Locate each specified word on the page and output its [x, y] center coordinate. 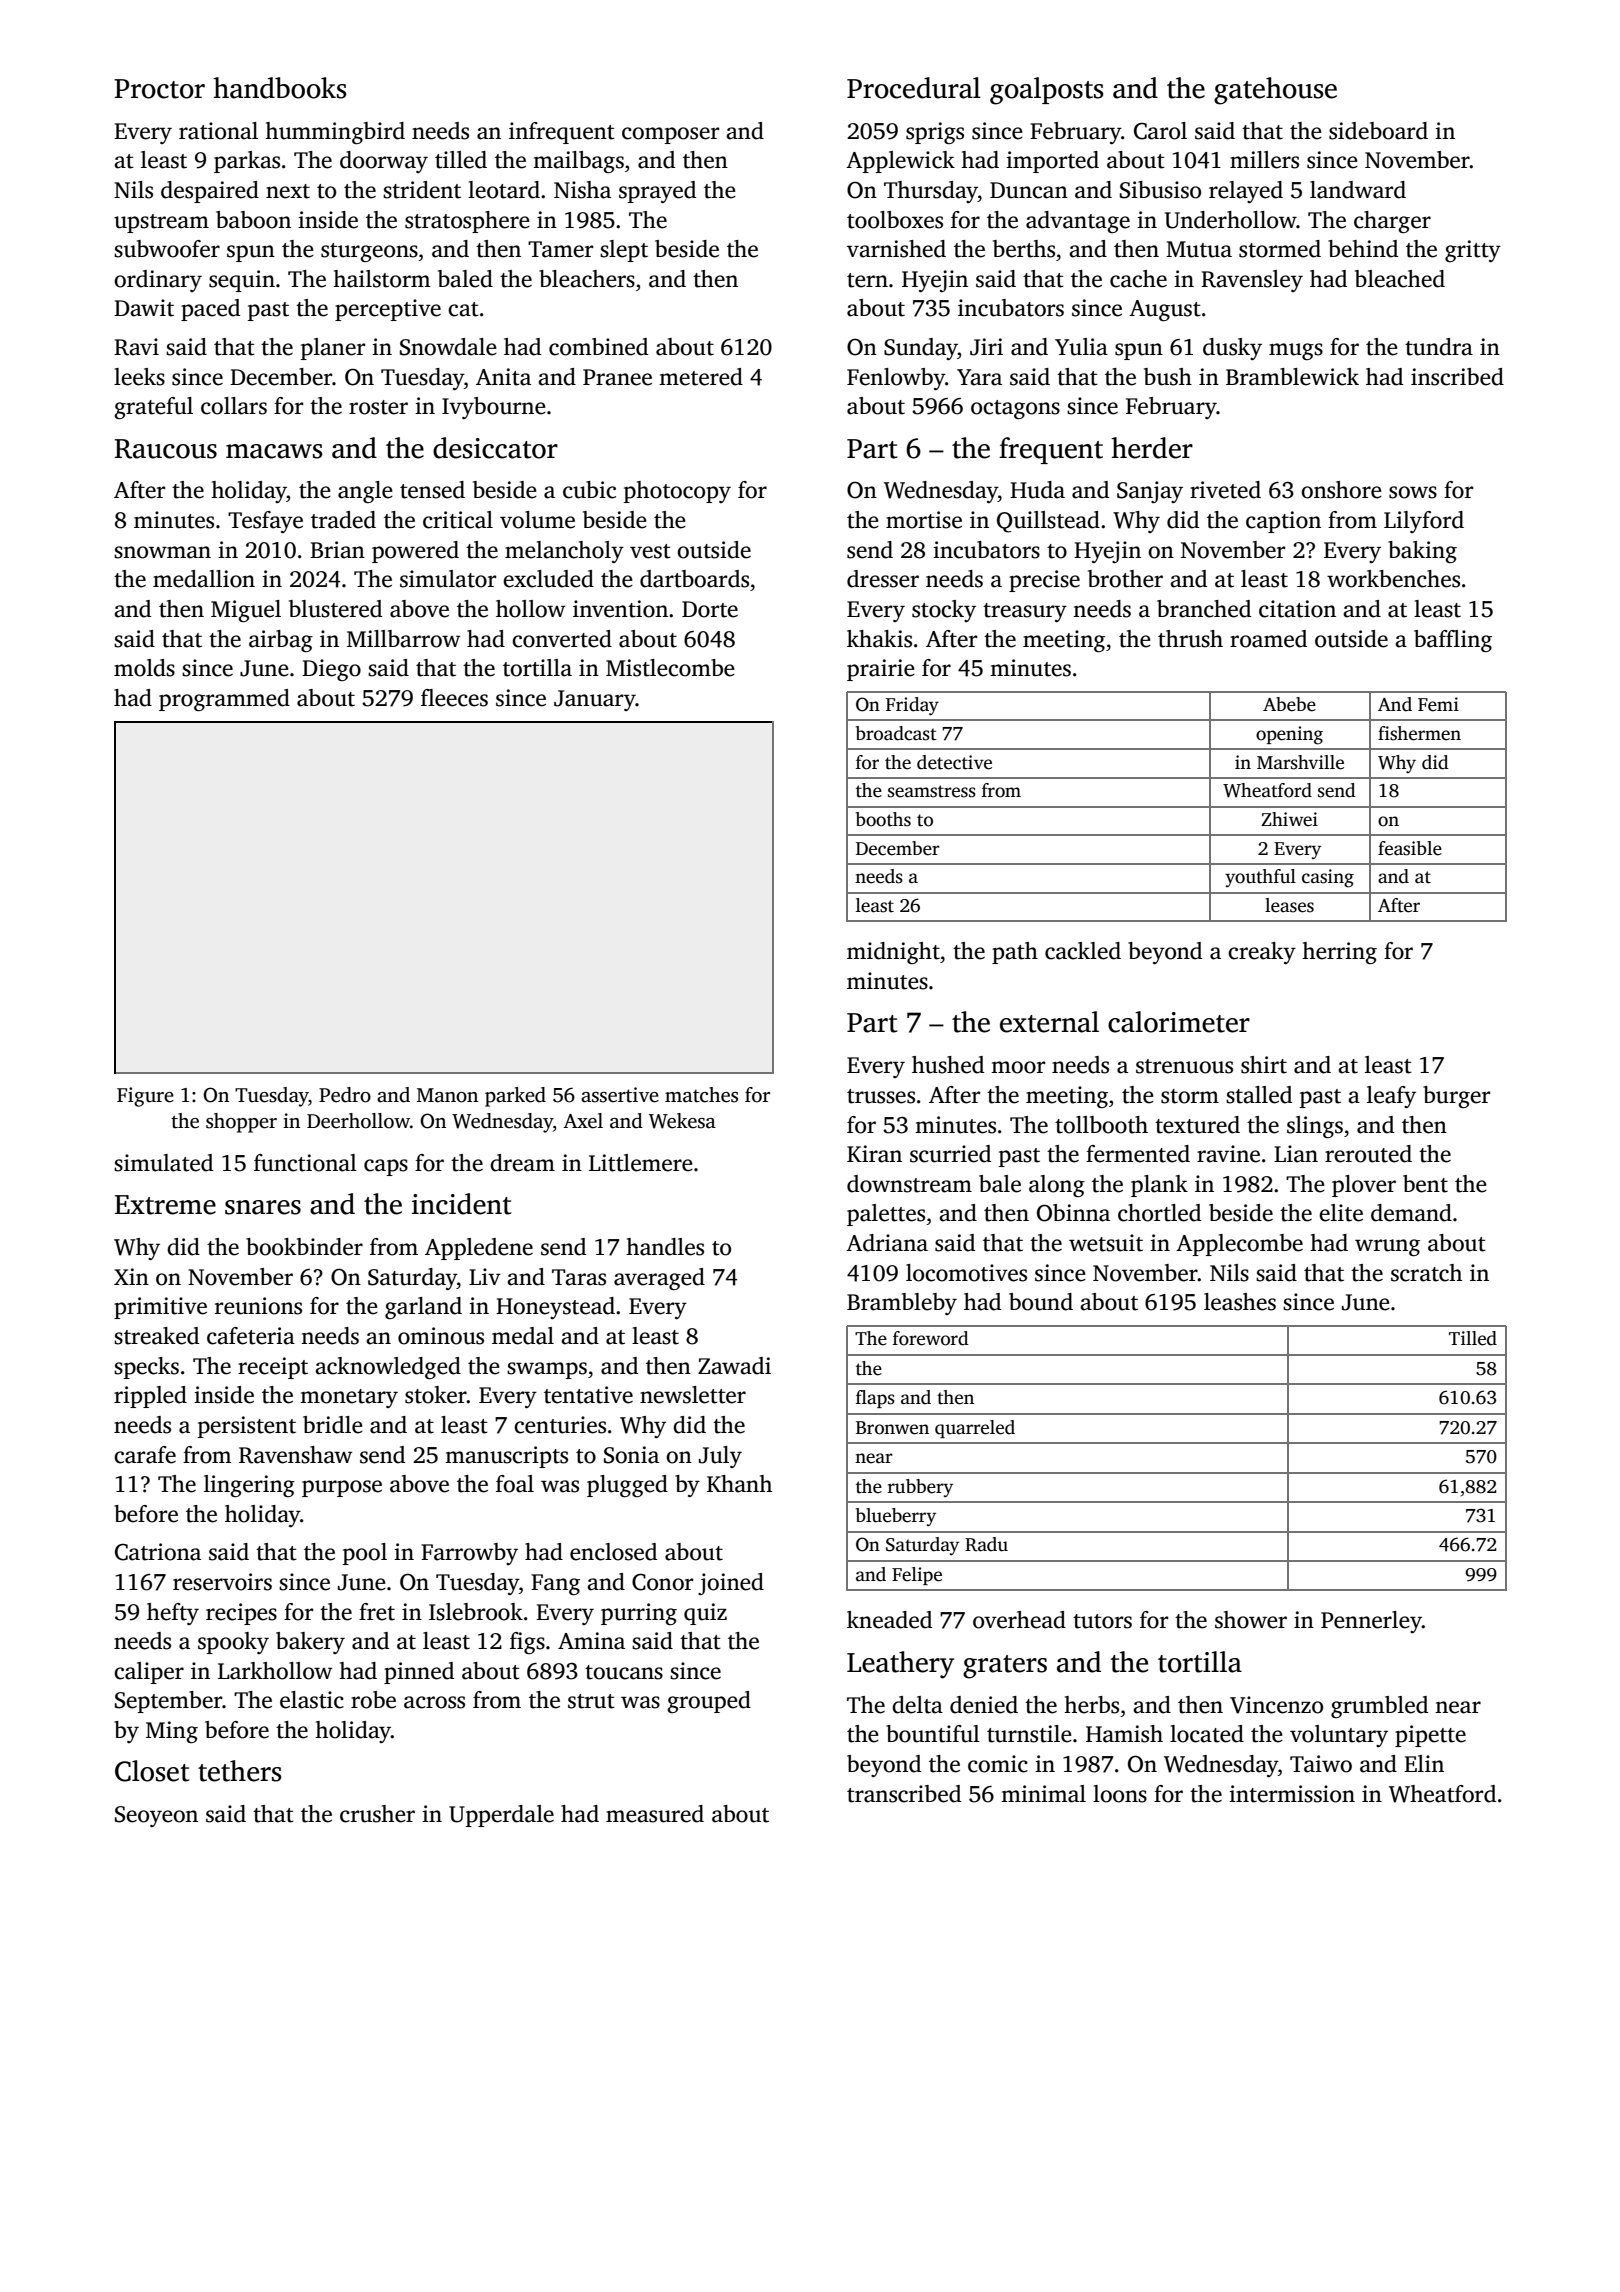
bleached [1400, 279]
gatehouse [1275, 91]
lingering [249, 1486]
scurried [950, 1154]
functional [305, 1163]
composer [670, 135]
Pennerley [1371, 1622]
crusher [377, 1814]
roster [378, 407]
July [720, 1457]
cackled [1083, 951]
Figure [145, 1097]
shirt [1264, 1065]
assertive [620, 1095]
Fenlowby [896, 379]
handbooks [279, 88]
